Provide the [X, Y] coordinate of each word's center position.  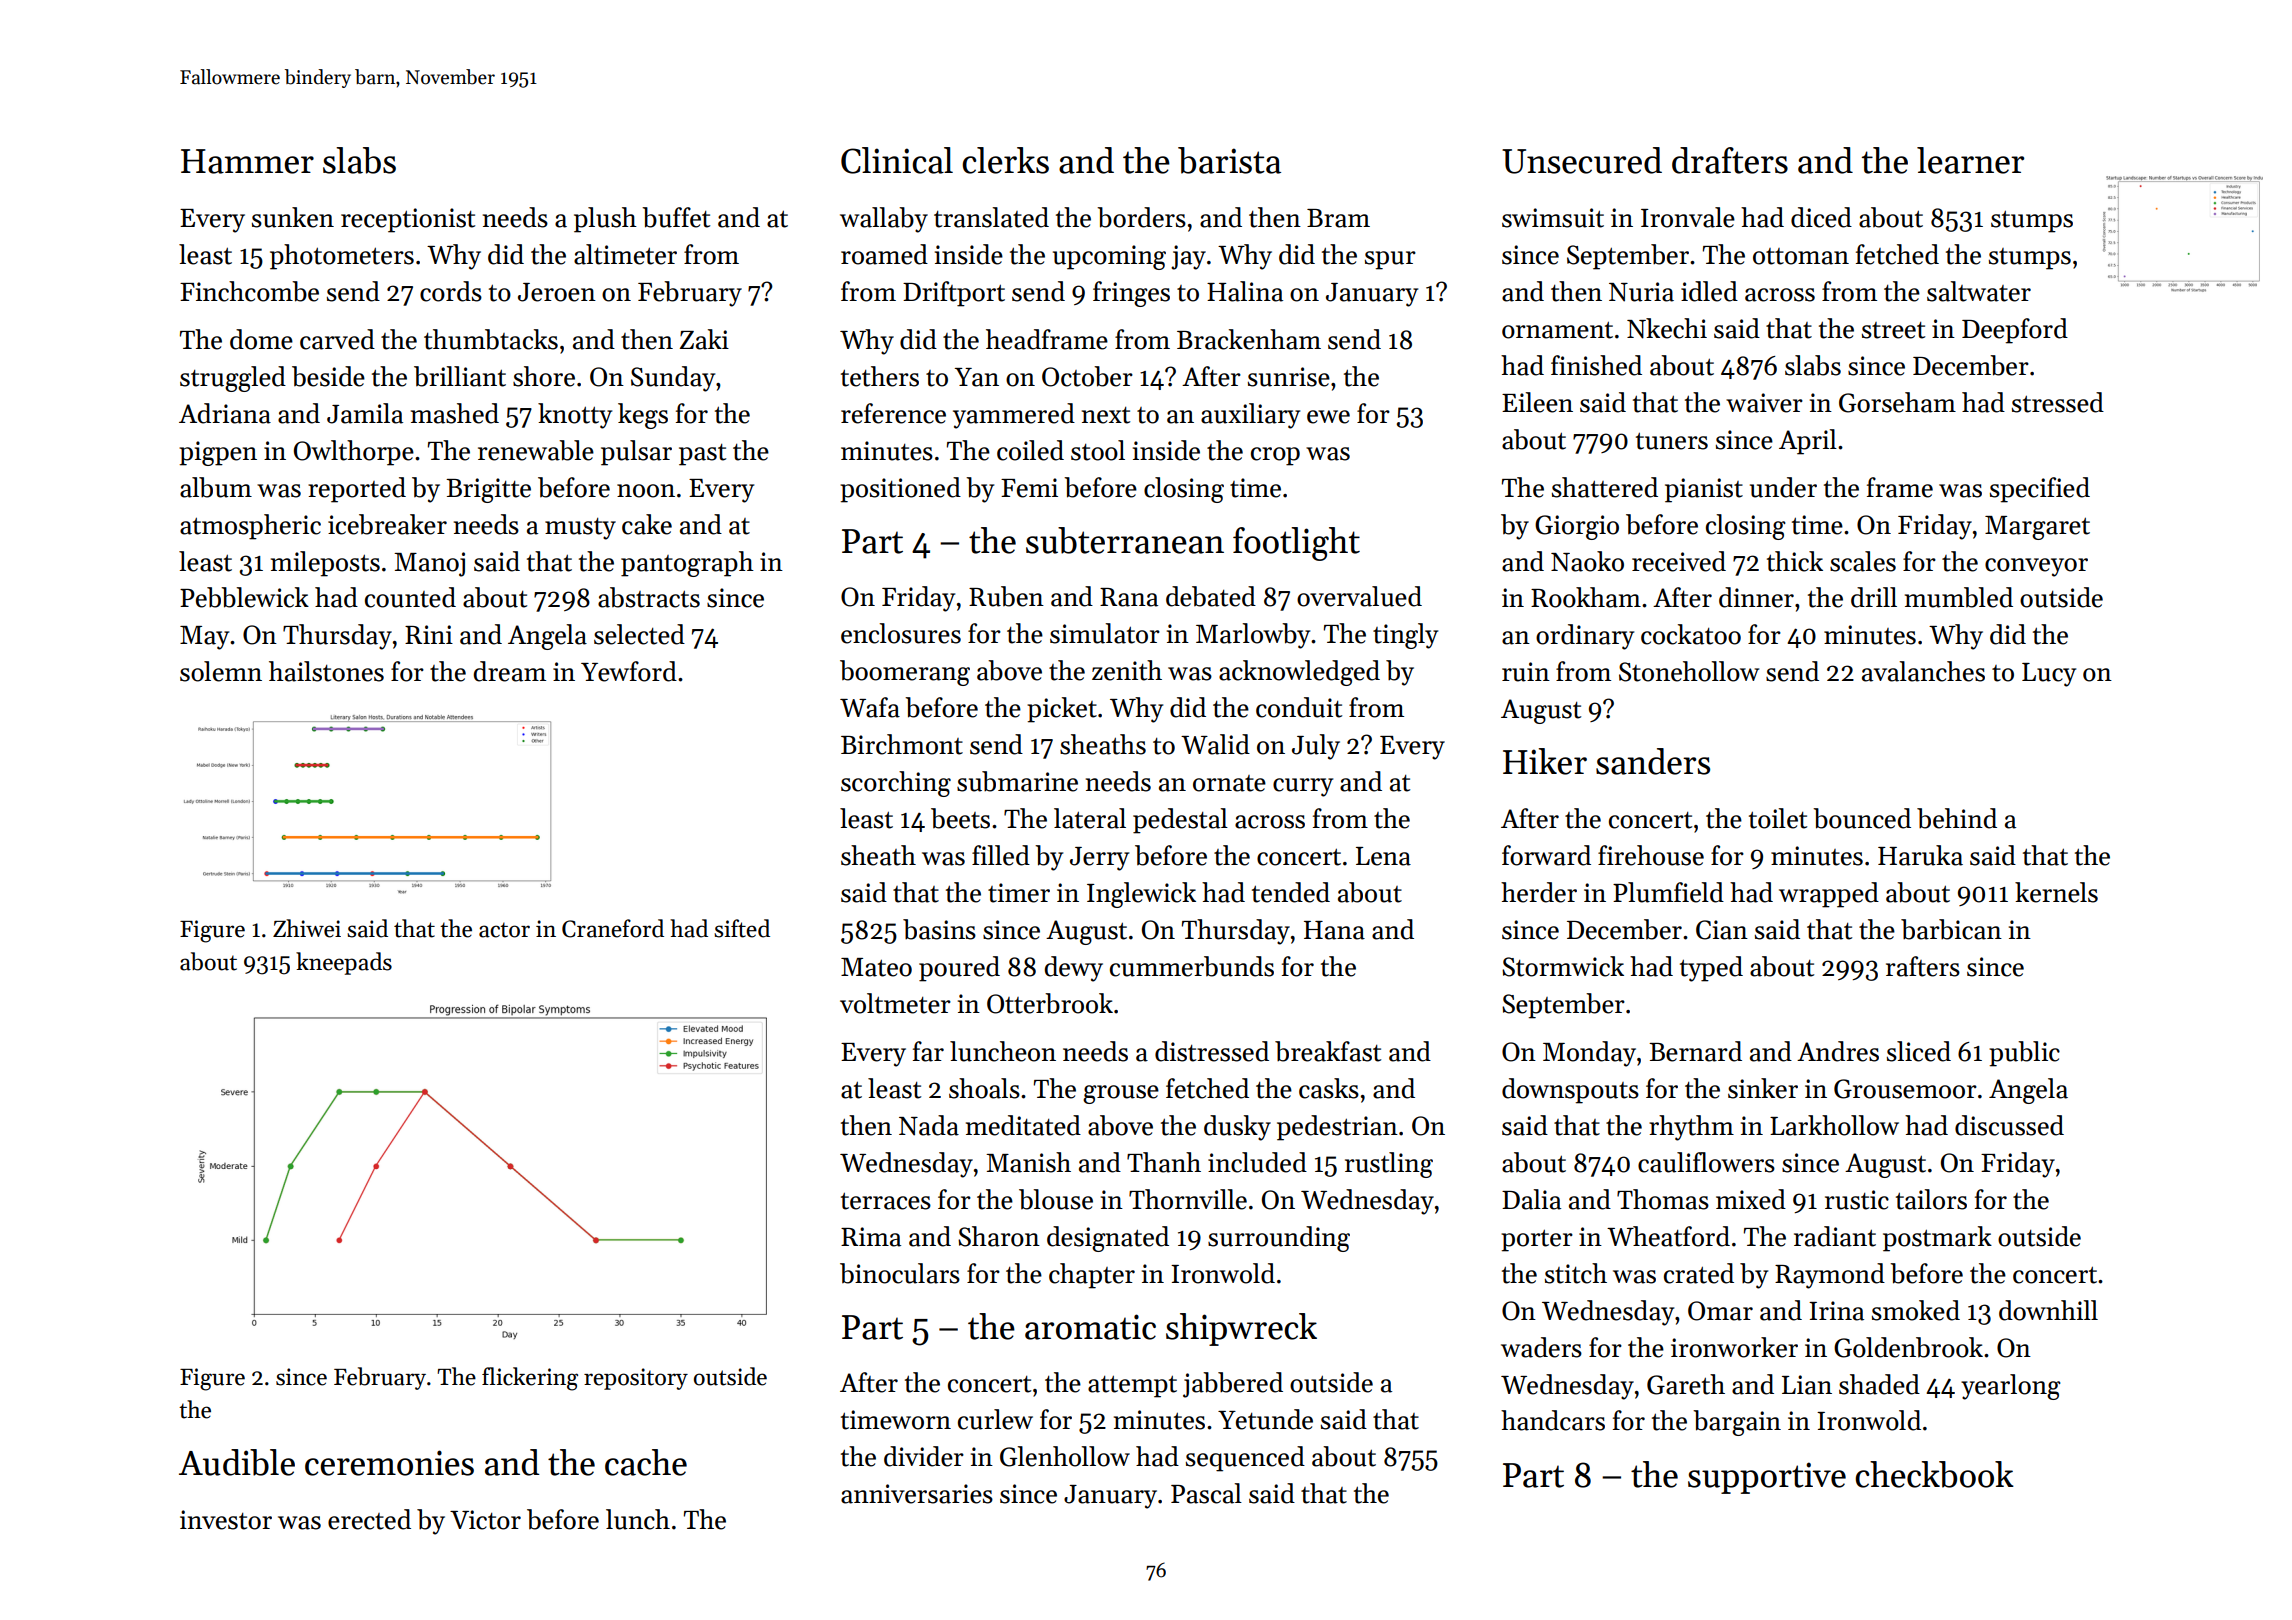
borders [1141, 217]
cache [646, 1462]
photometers [342, 257]
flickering [530, 1379]
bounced [1862, 818]
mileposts [325, 564]
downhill [2048, 1310]
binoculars [900, 1273]
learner [1970, 160]
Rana [1129, 597]
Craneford [613, 928]
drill [1874, 597]
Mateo [876, 967]
